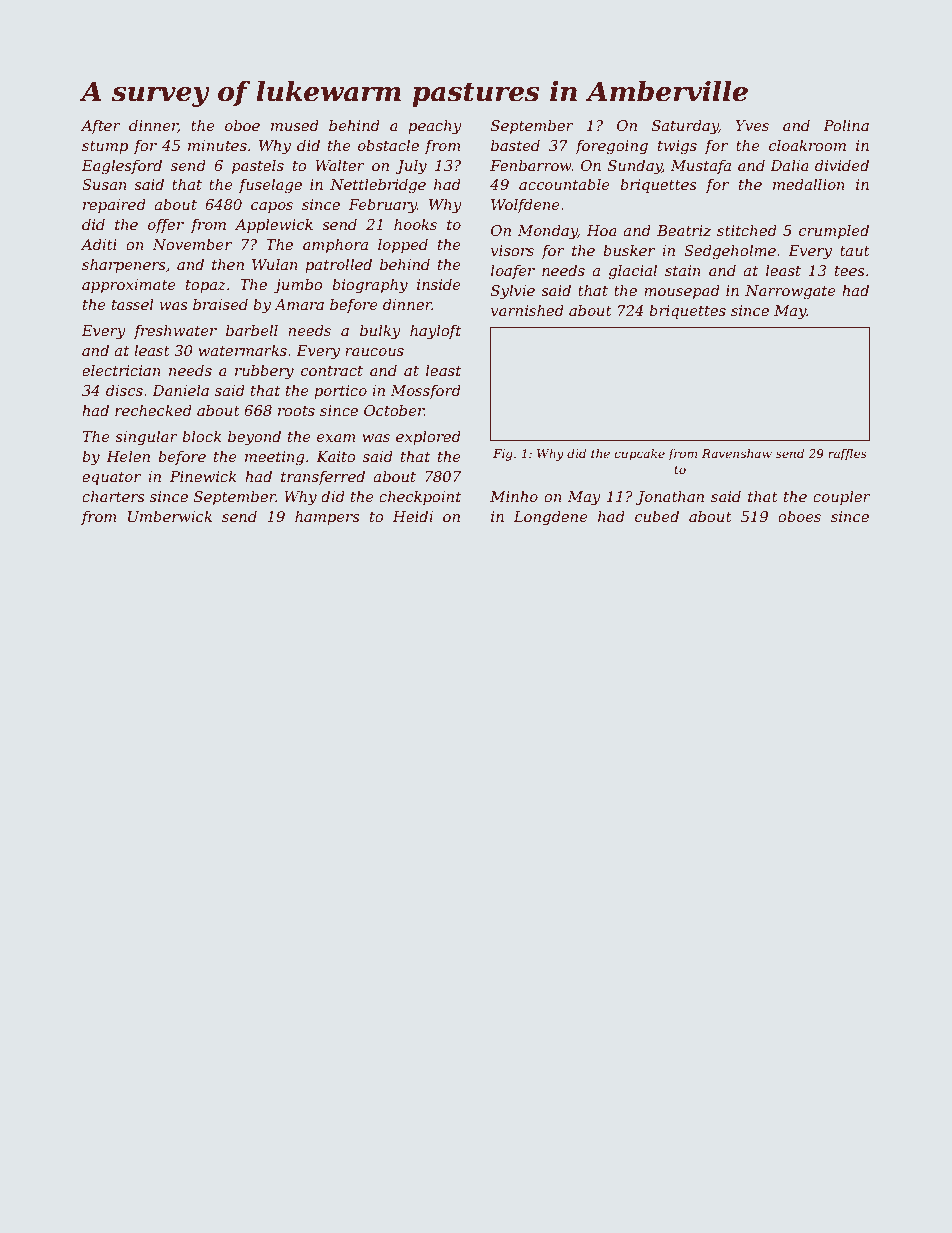 Image resolution: width=952 pixels, height=1233 pixels. I want to click on Minho, so click(514, 496).
